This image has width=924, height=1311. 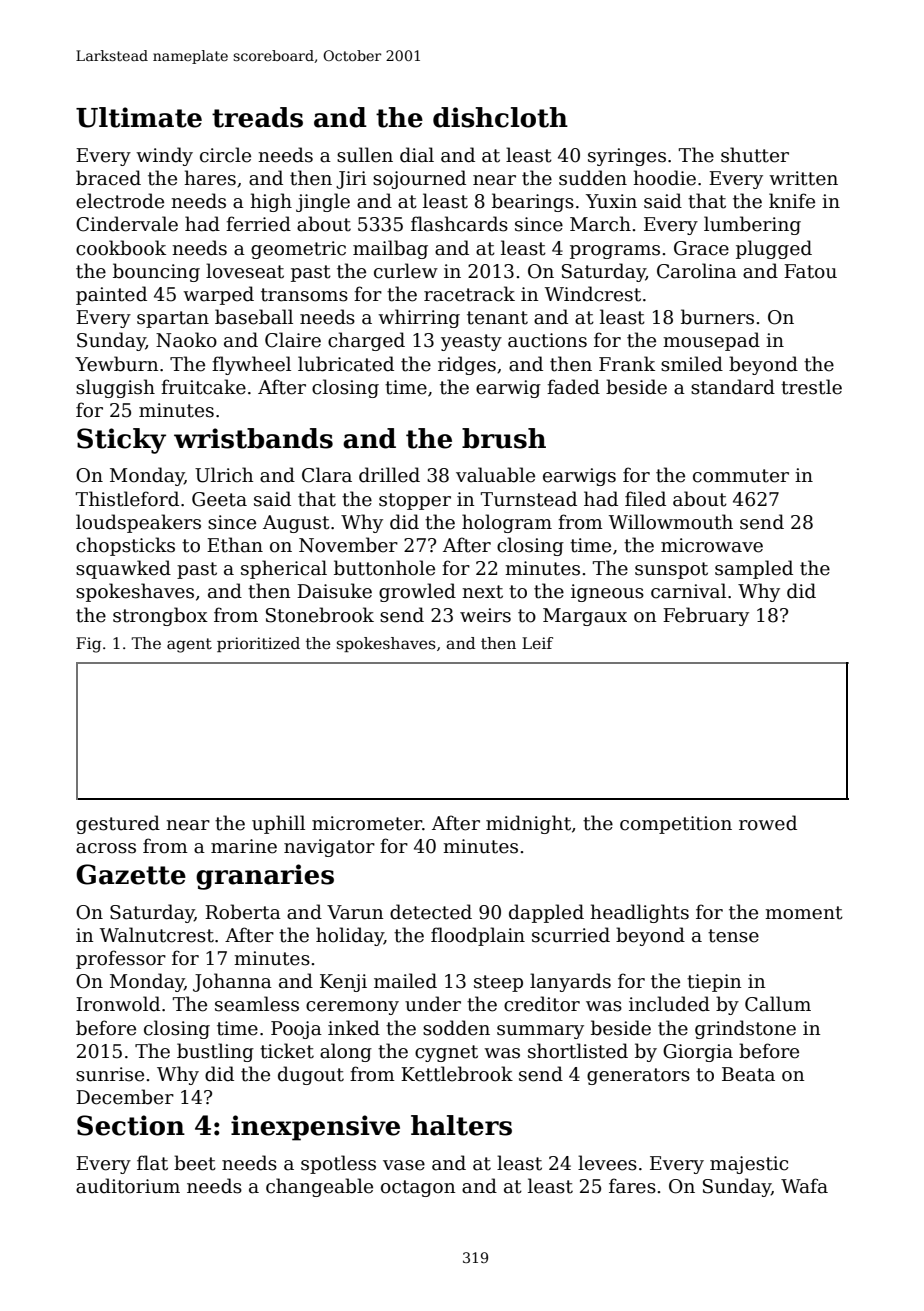 What do you see at coordinates (500, 117) in the image?
I see `dishcloth` at bounding box center [500, 117].
